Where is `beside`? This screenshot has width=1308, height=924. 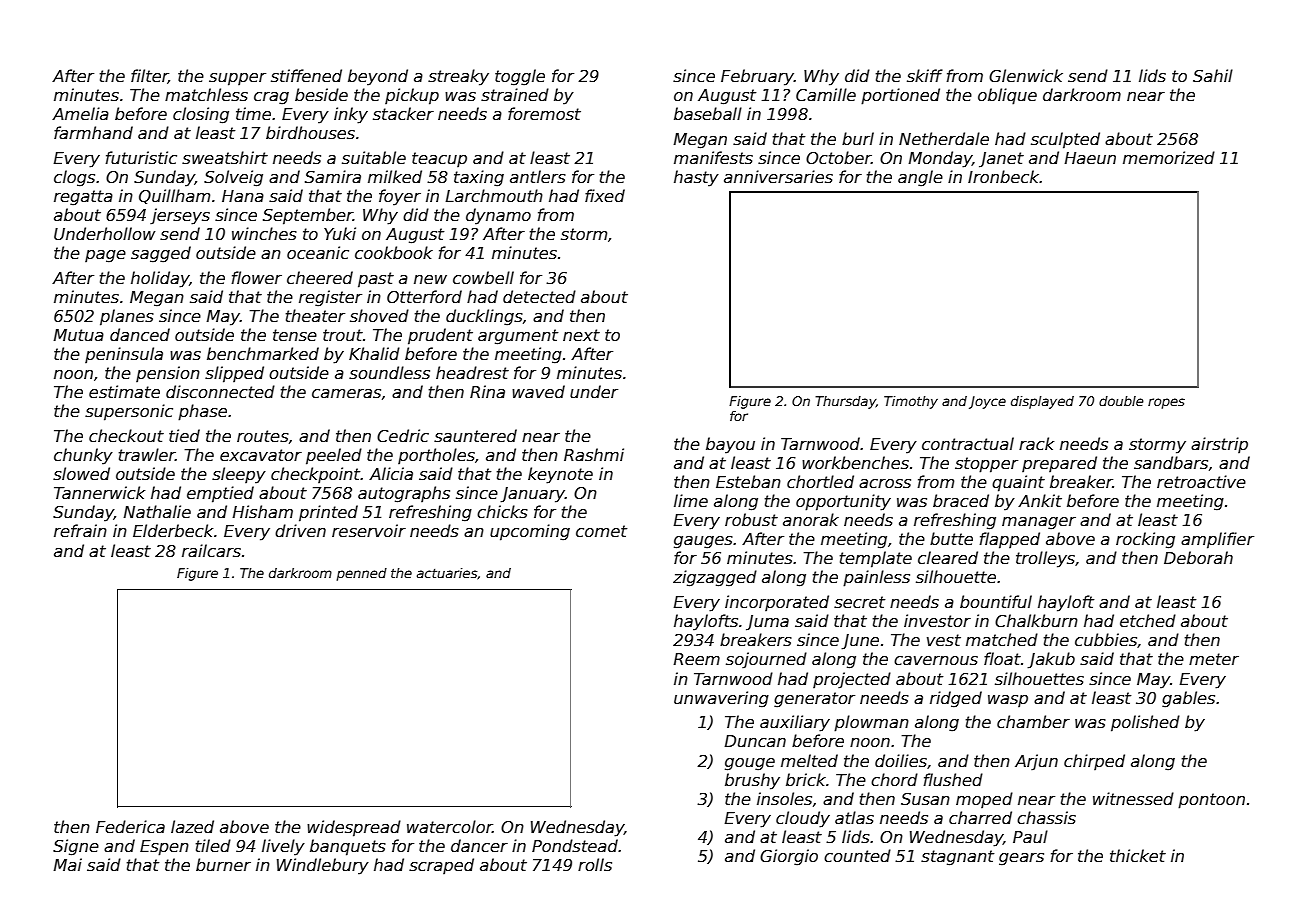
beside is located at coordinates (321, 95).
